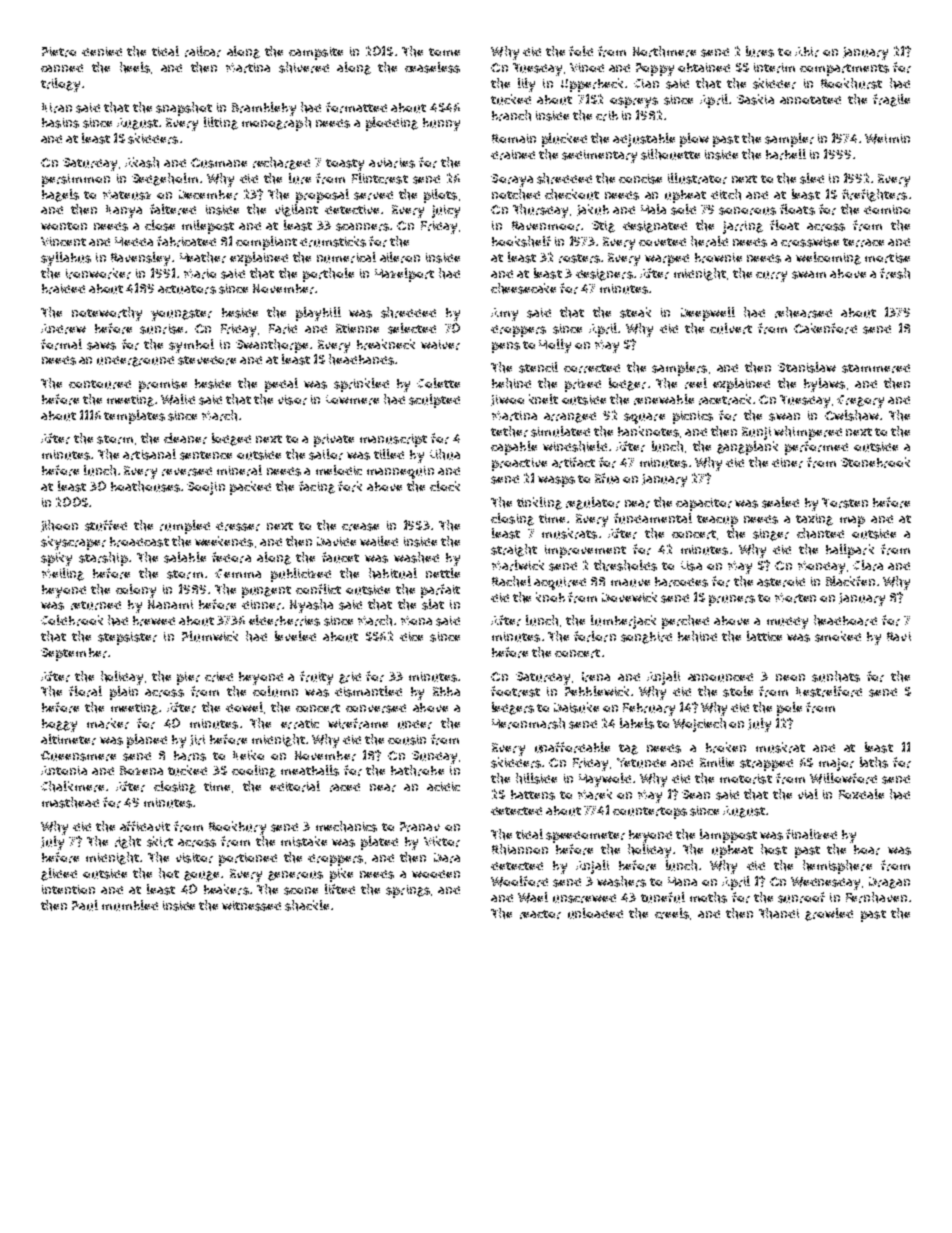 The image size is (952, 1233). I want to click on detective, so click(352, 209).
